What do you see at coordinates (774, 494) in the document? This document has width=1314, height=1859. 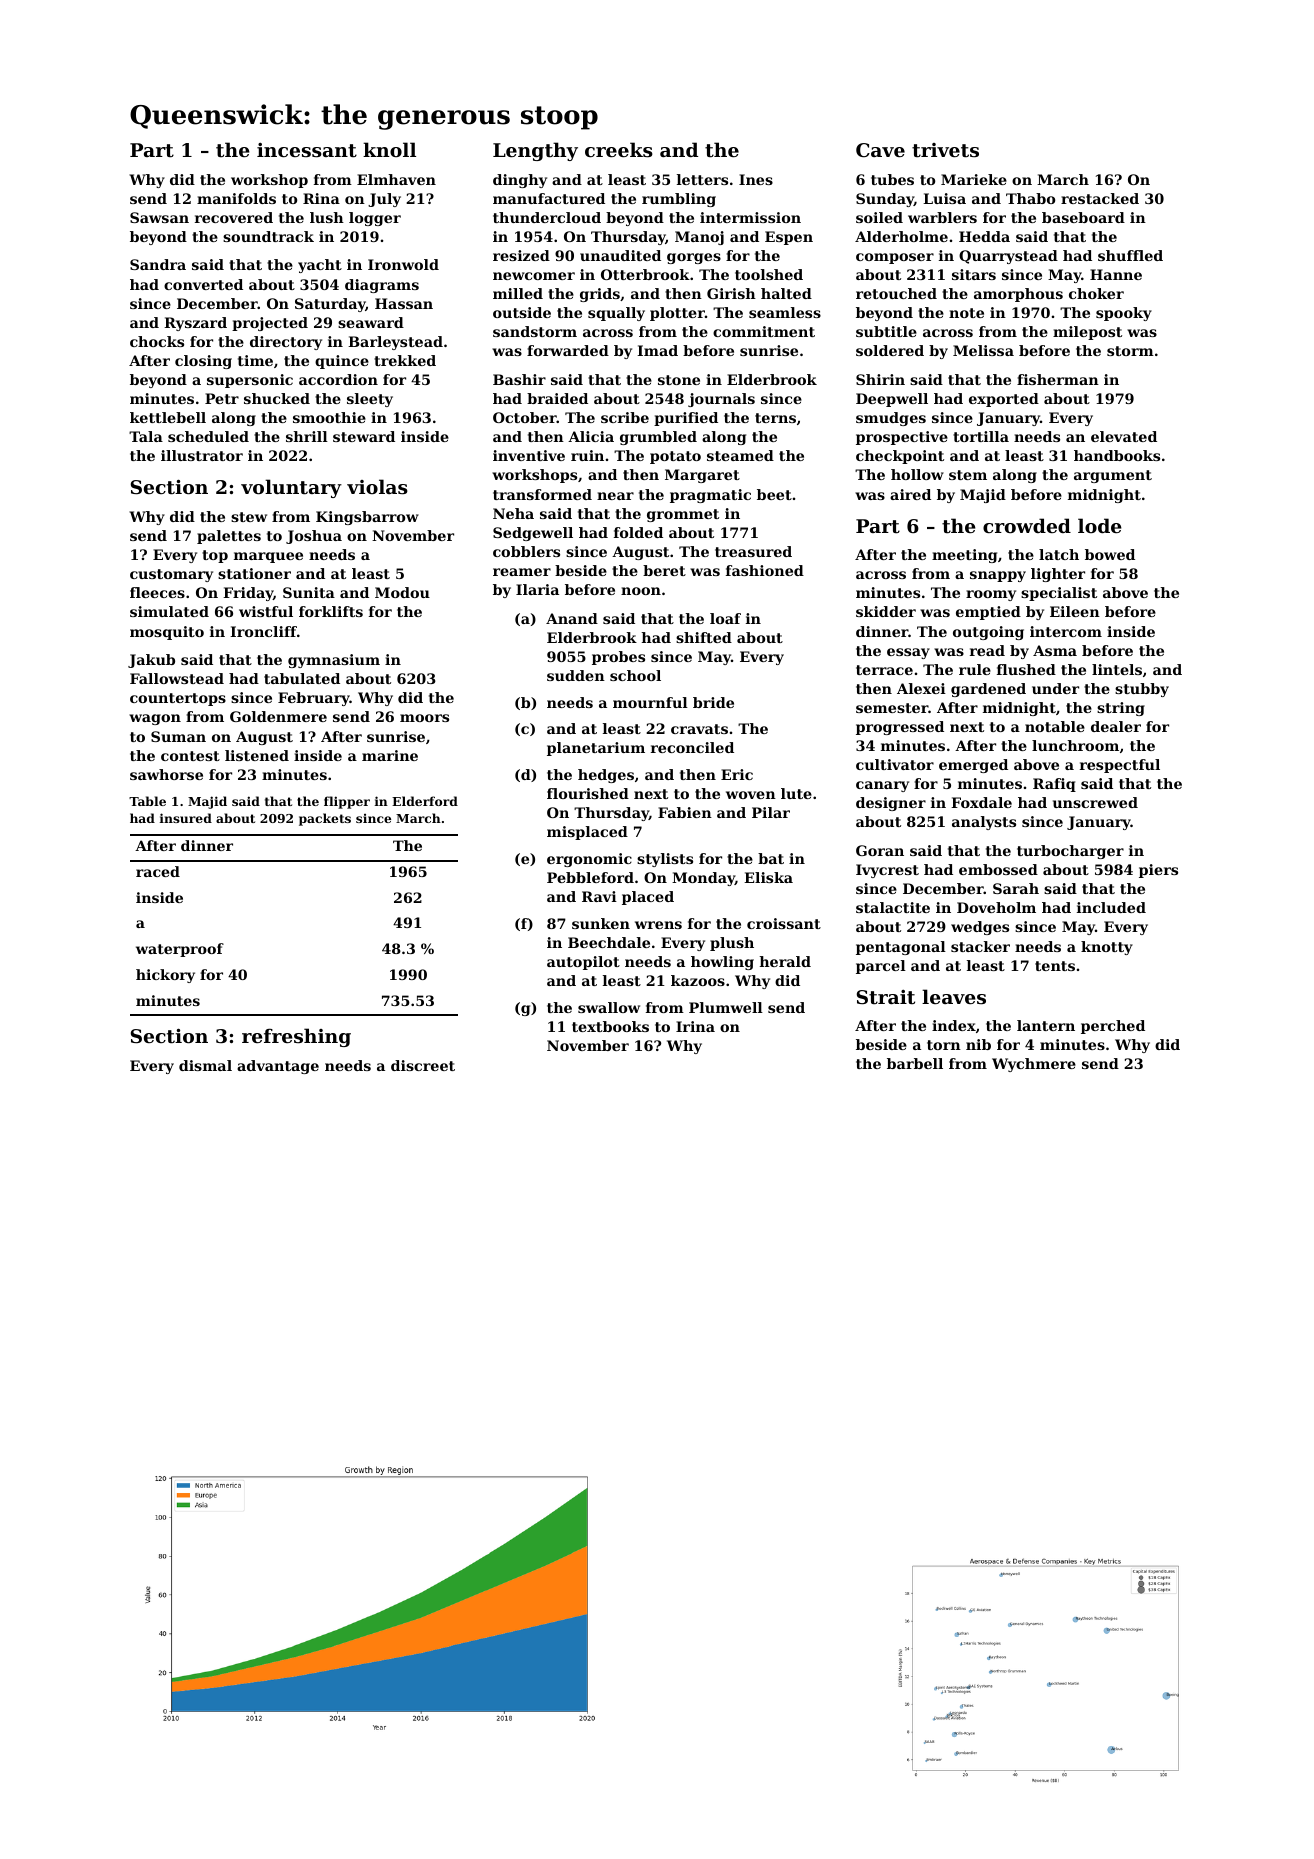 I see `beet` at bounding box center [774, 494].
